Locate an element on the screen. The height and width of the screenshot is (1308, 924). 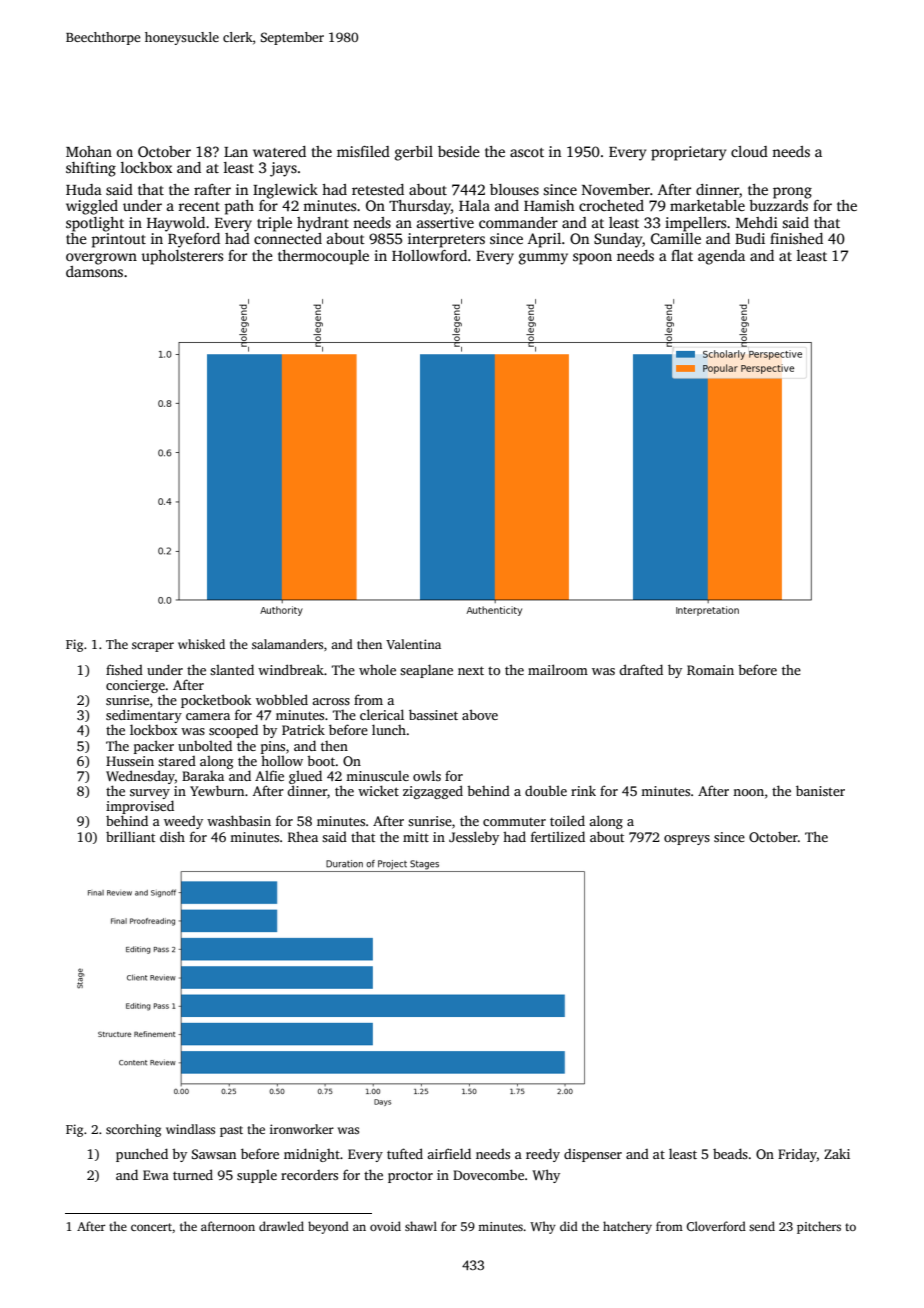
cloud is located at coordinates (749, 151).
